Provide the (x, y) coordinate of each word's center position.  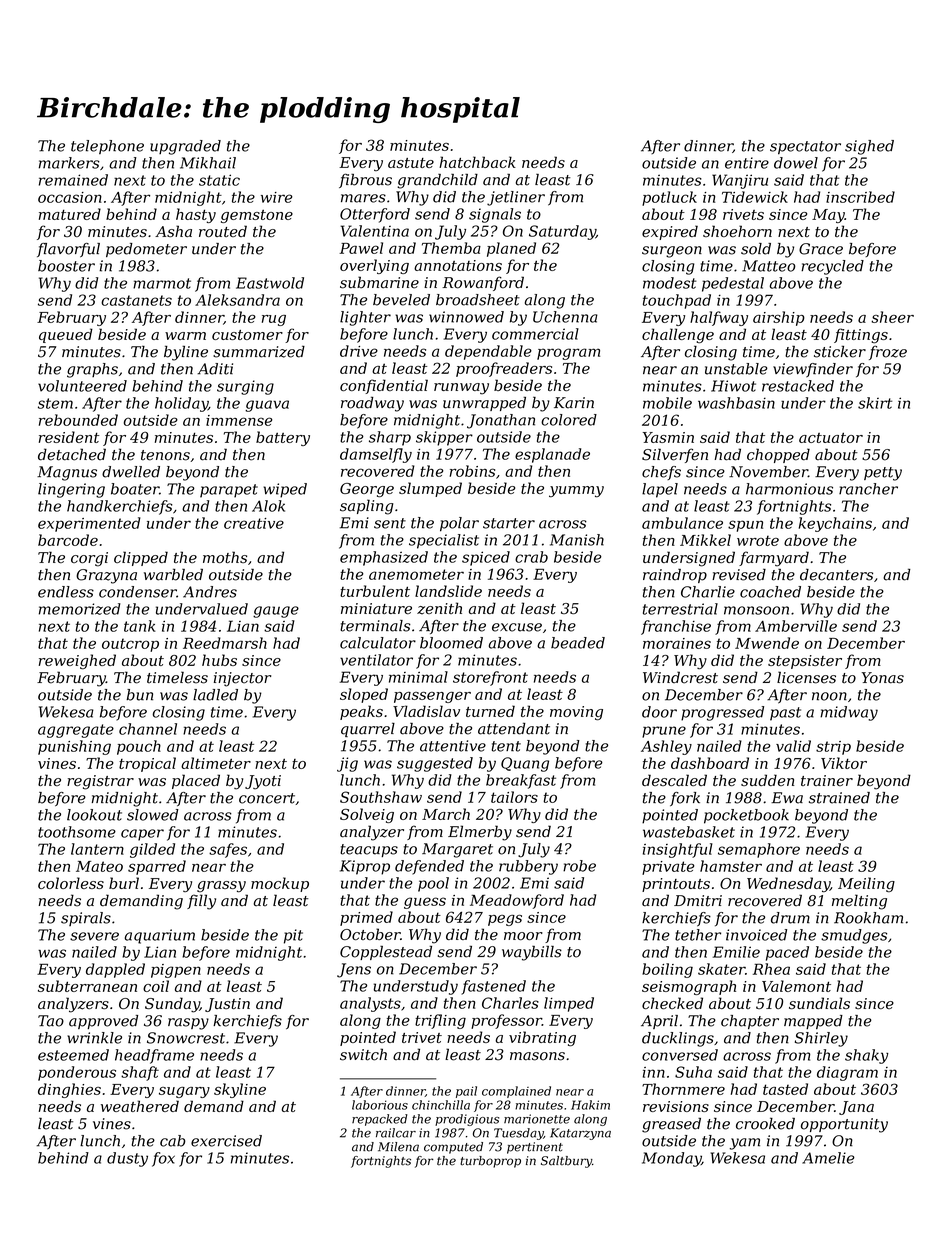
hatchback (477, 162)
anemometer (416, 574)
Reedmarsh (225, 643)
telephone (107, 147)
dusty (127, 1159)
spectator (805, 148)
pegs (505, 920)
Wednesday (788, 885)
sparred (157, 867)
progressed (722, 713)
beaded (578, 643)
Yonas (883, 678)
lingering (71, 490)
